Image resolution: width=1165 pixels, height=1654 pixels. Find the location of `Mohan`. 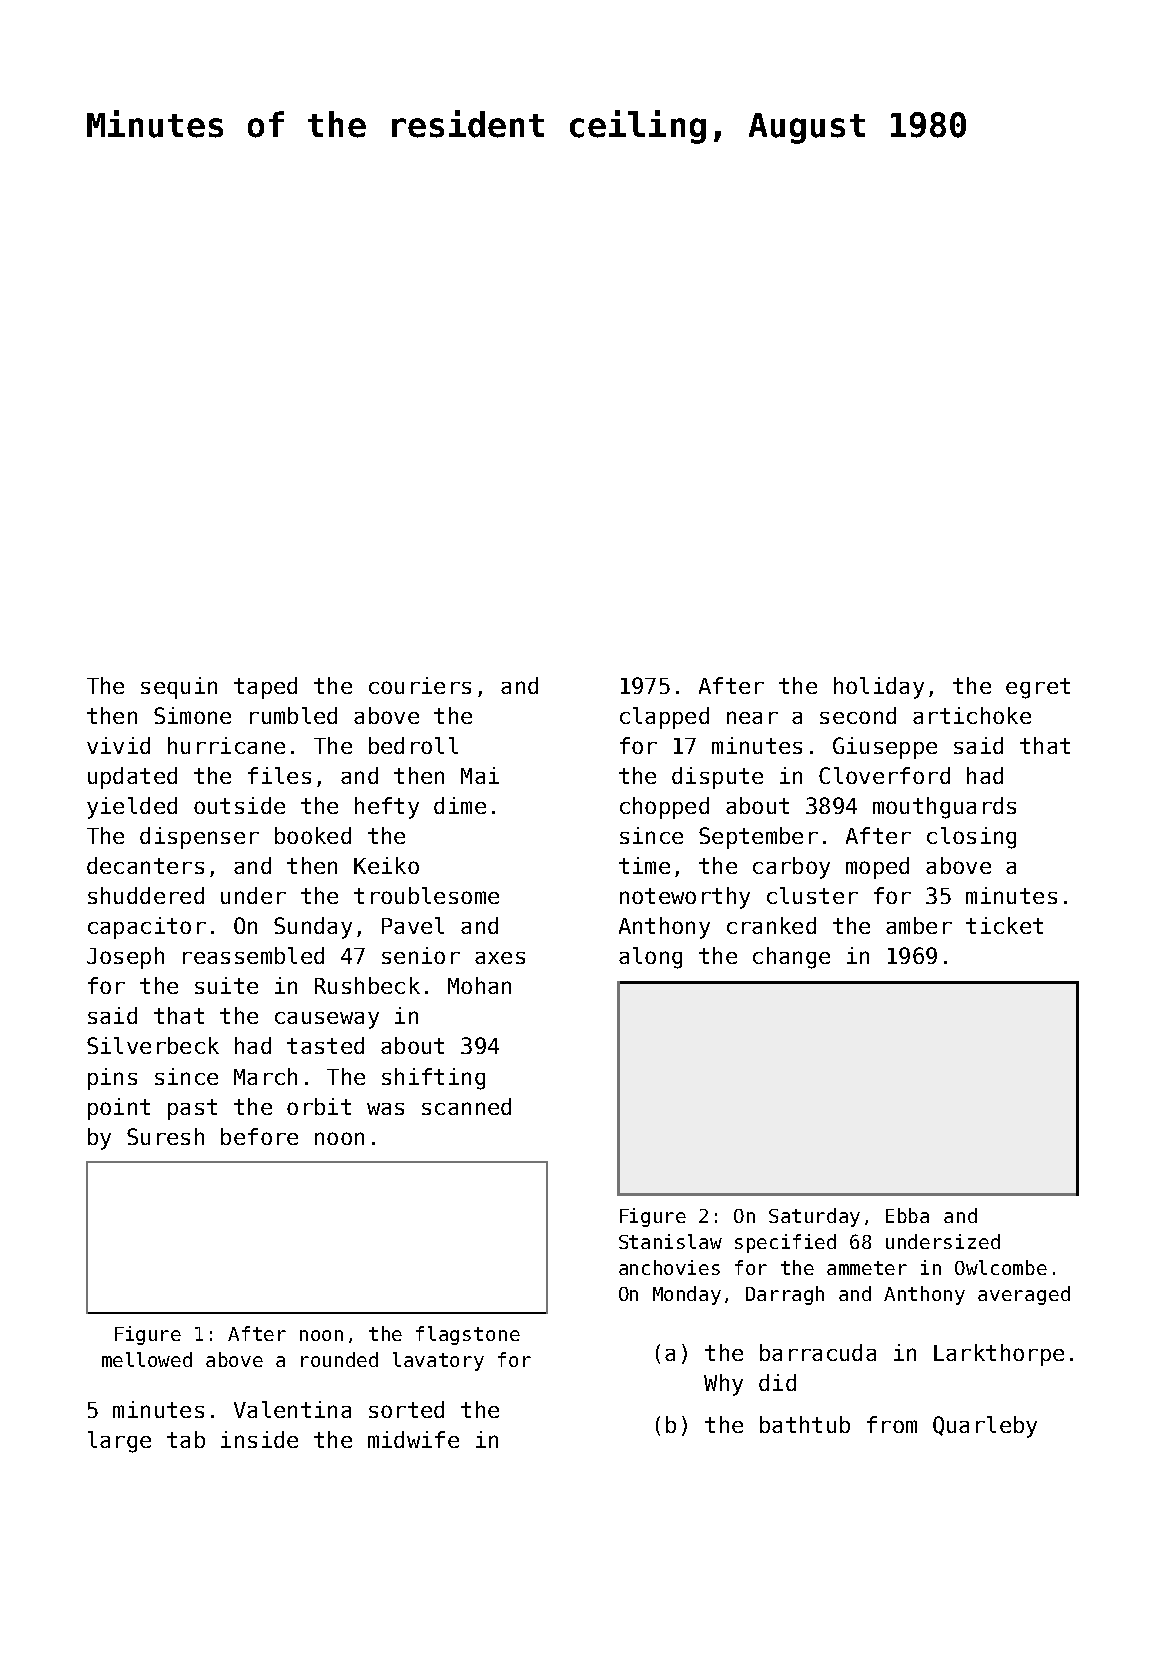

Mohan is located at coordinates (479, 985).
